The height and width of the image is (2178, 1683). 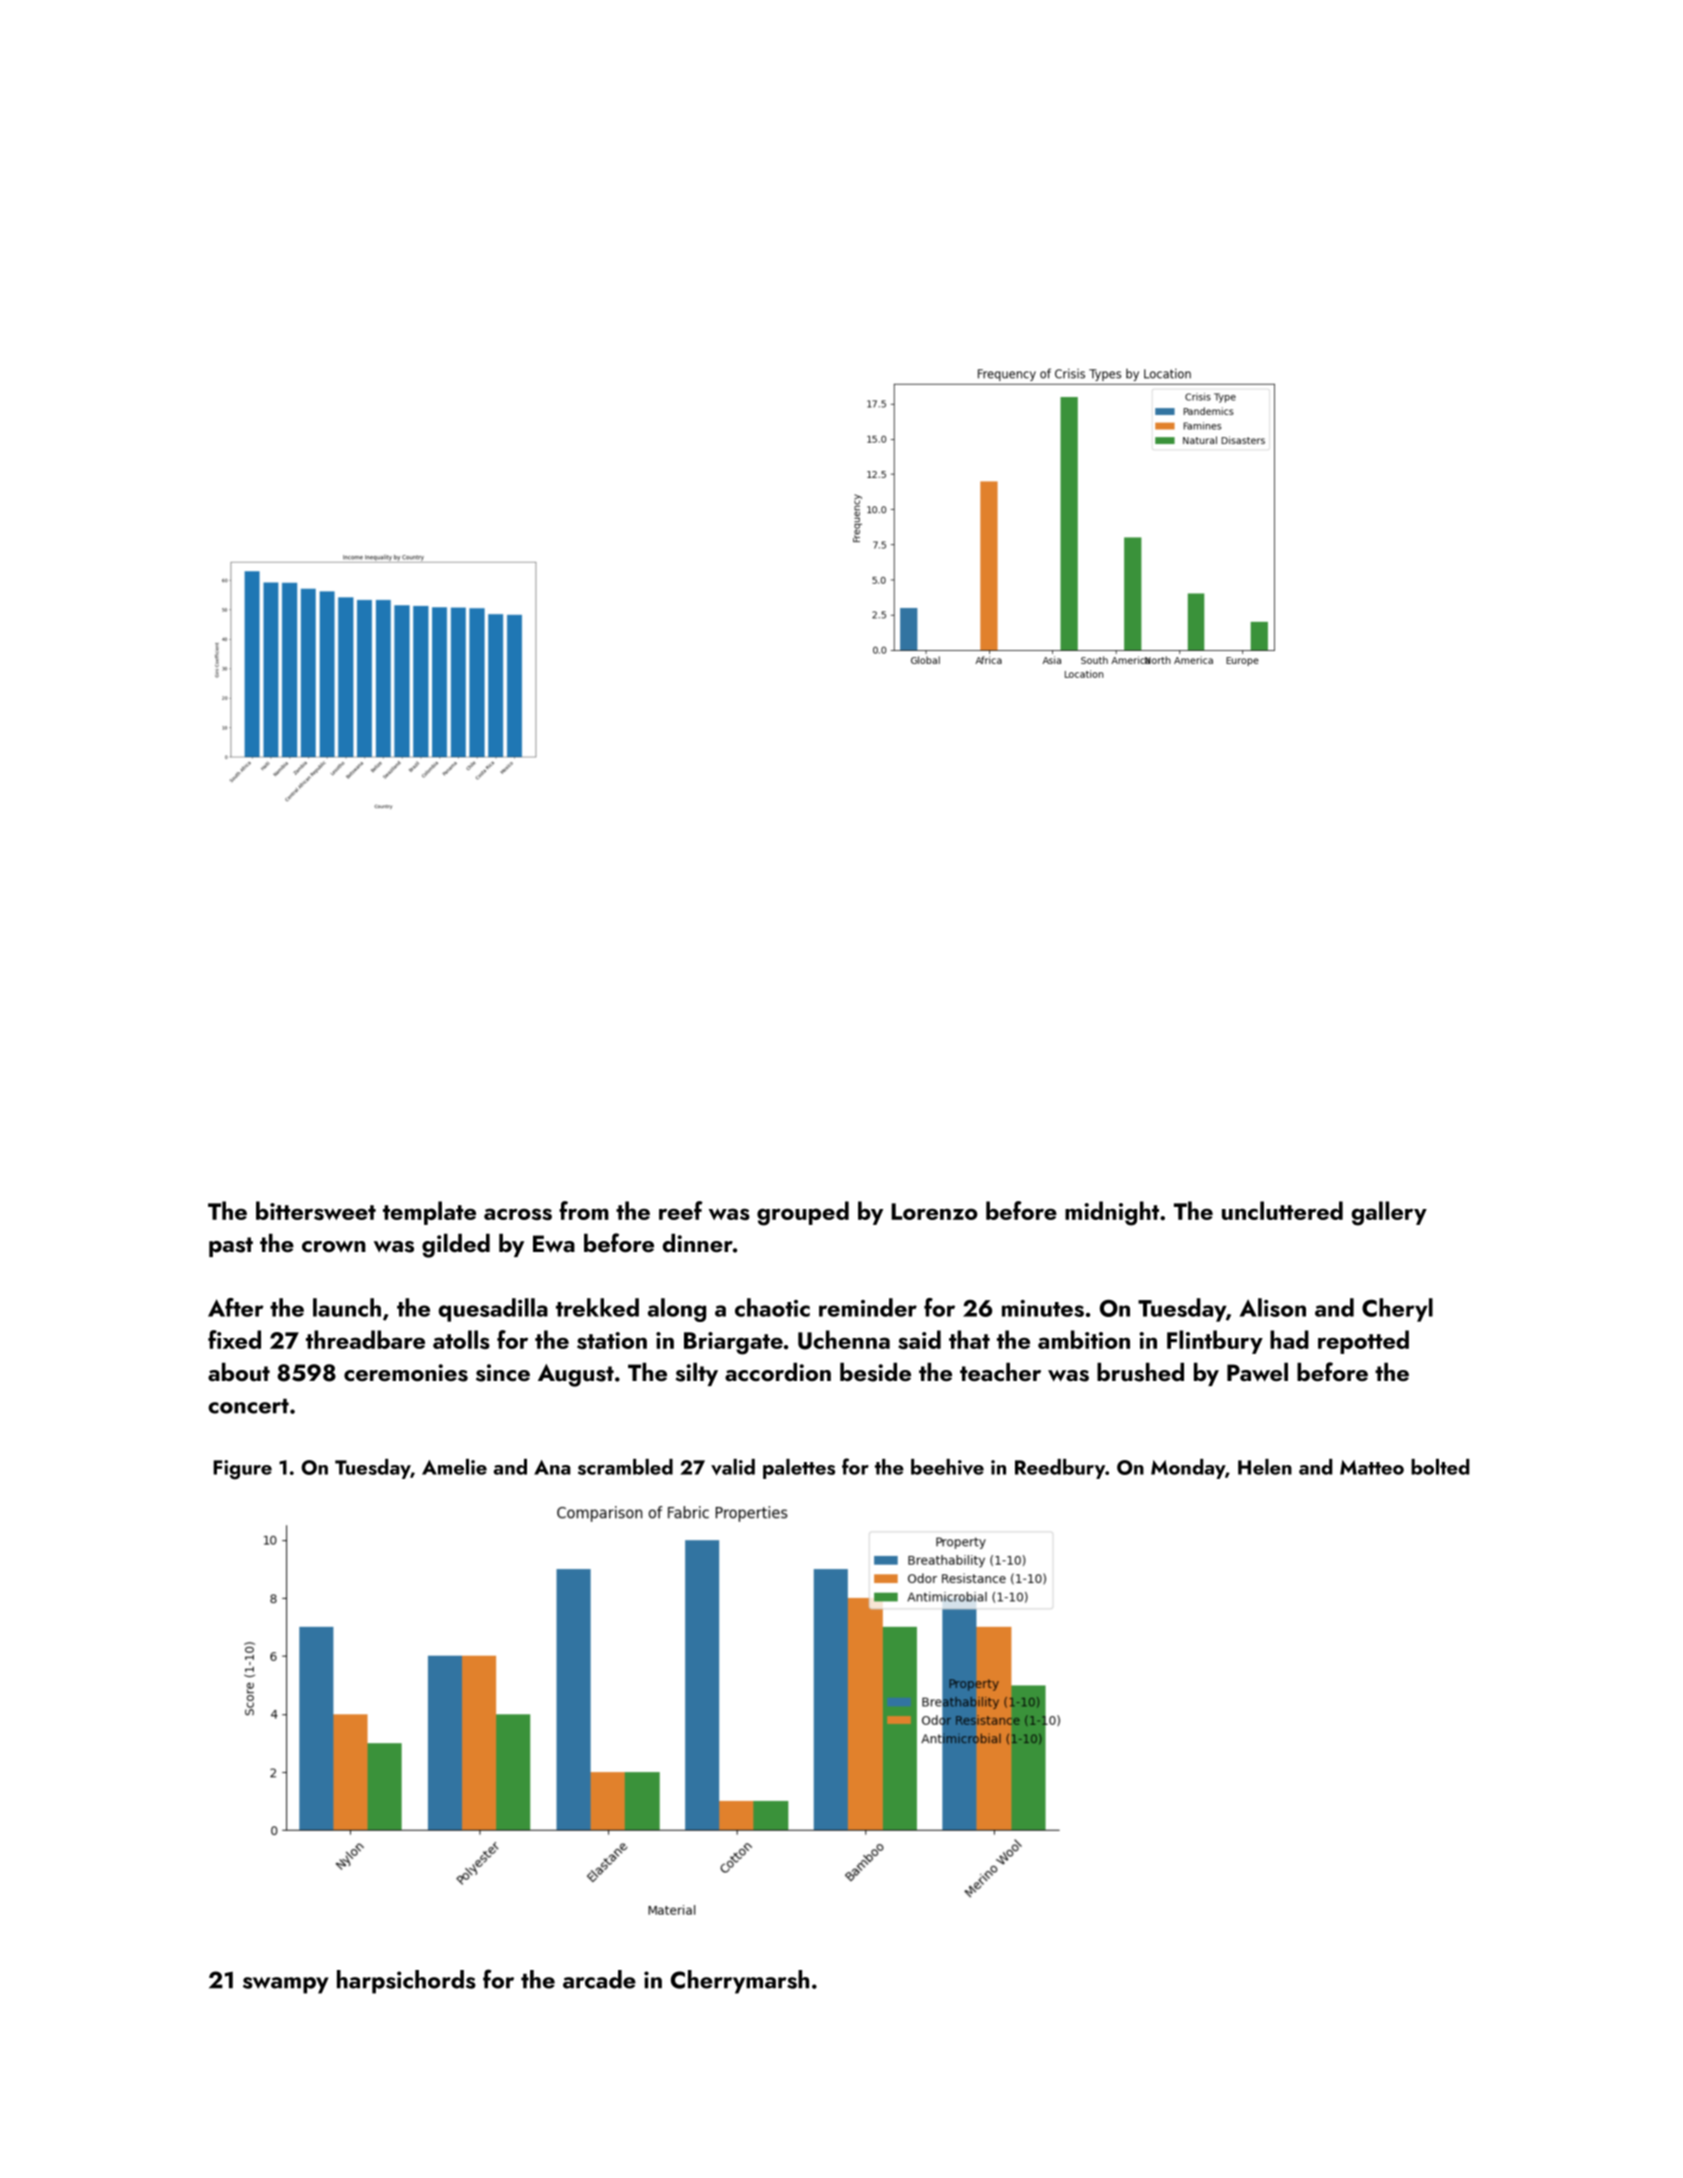 What do you see at coordinates (1440, 1467) in the image?
I see `bolted` at bounding box center [1440, 1467].
